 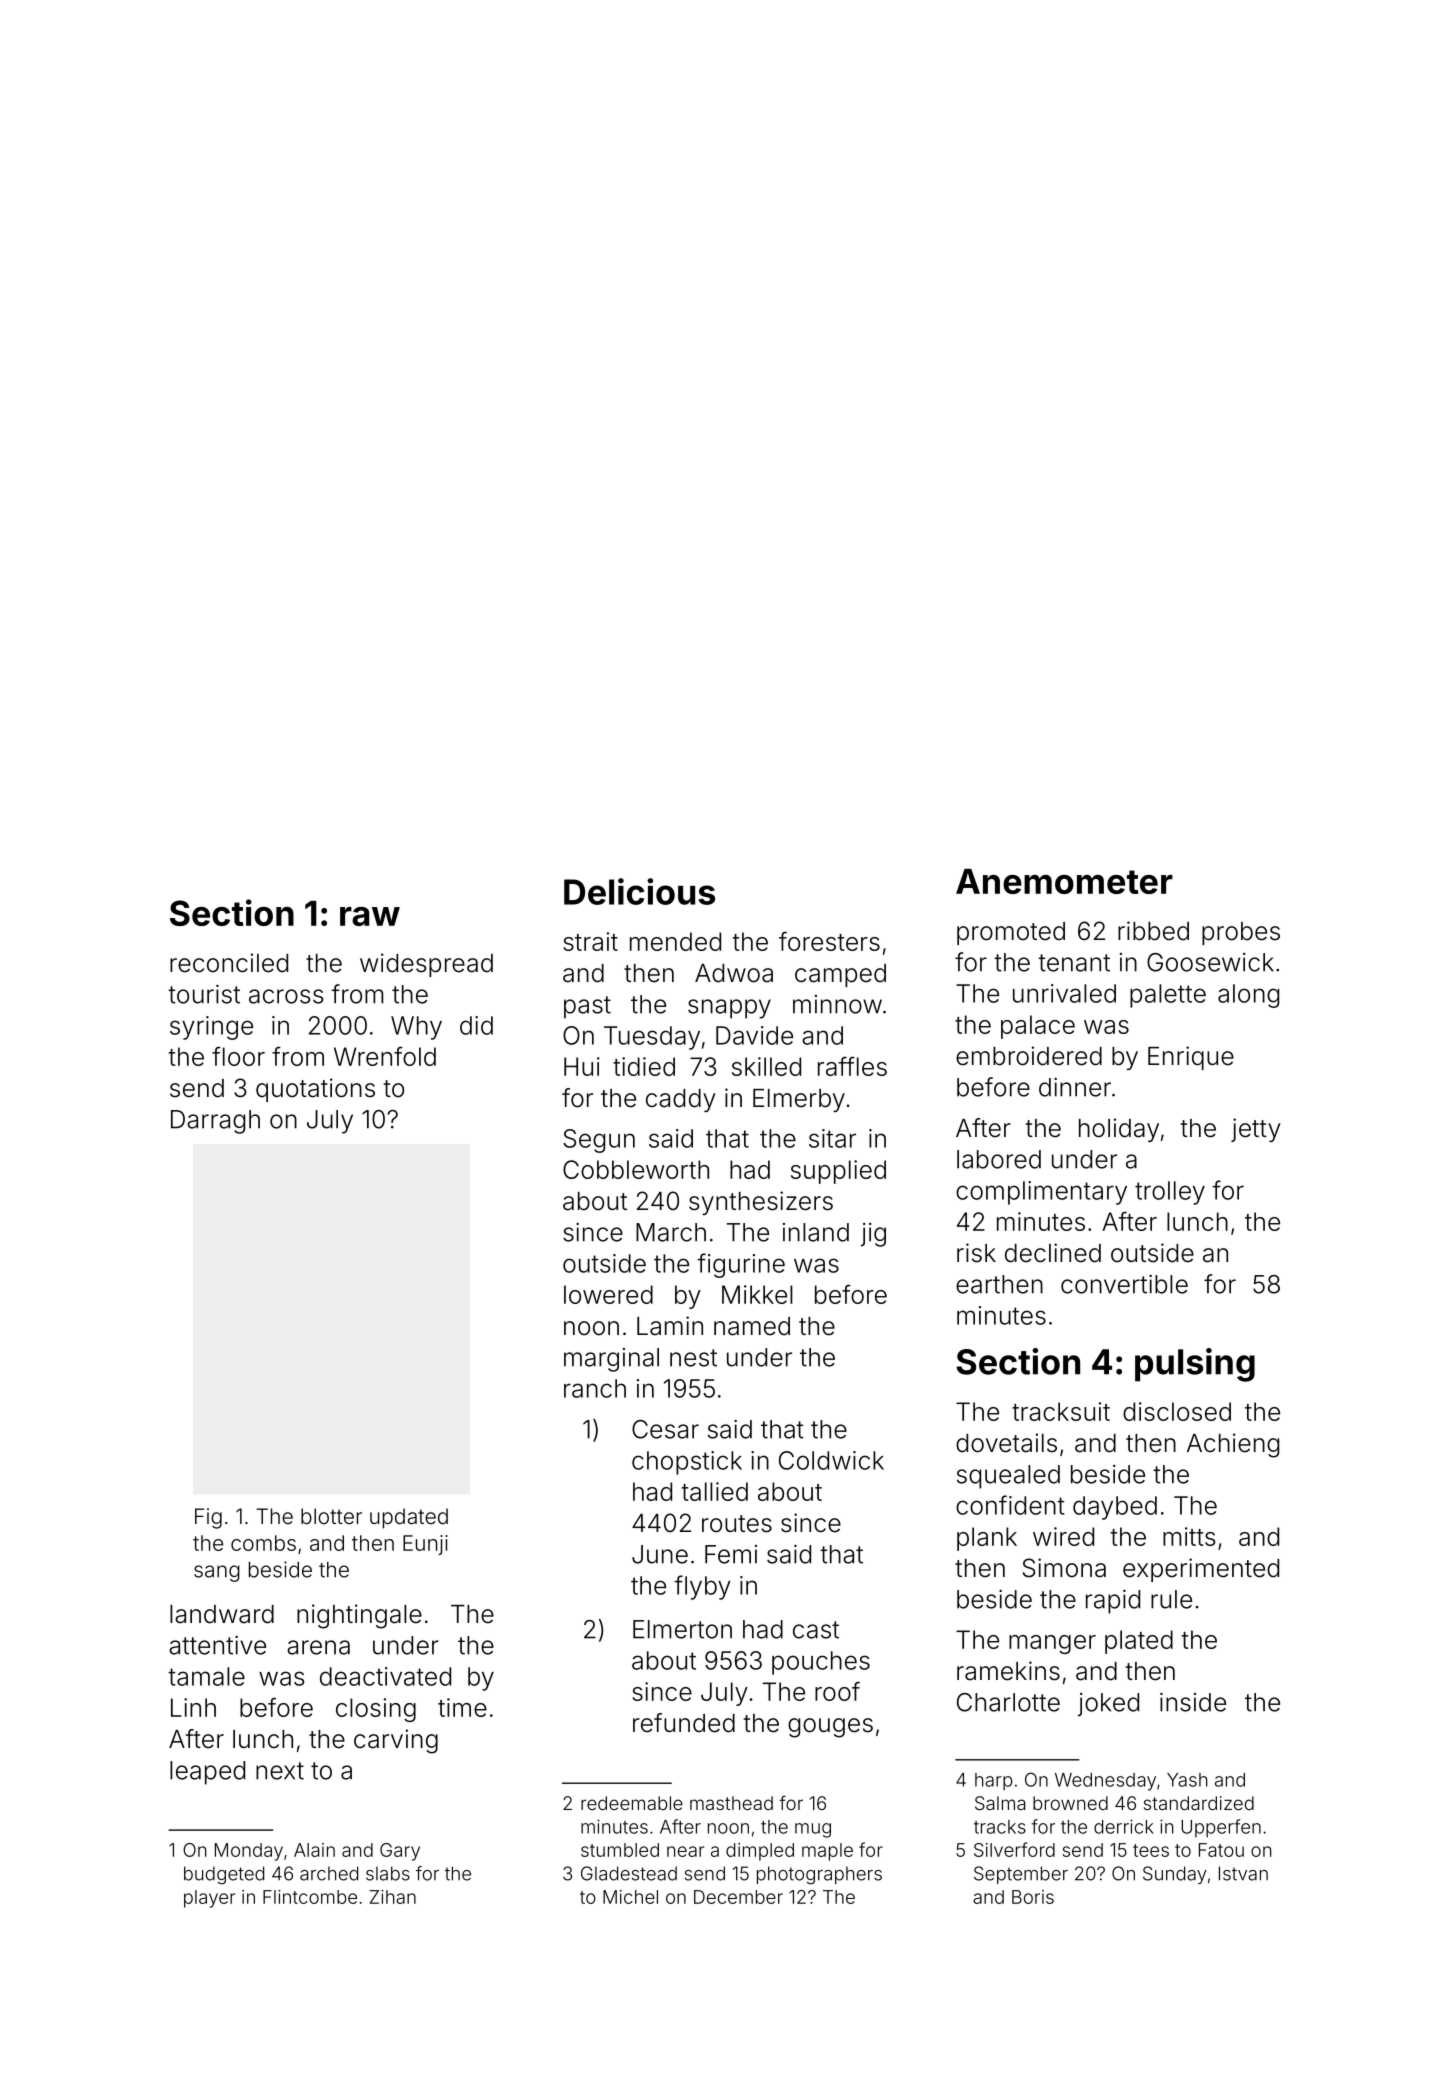 I want to click on Delicious, so click(x=639, y=891).
